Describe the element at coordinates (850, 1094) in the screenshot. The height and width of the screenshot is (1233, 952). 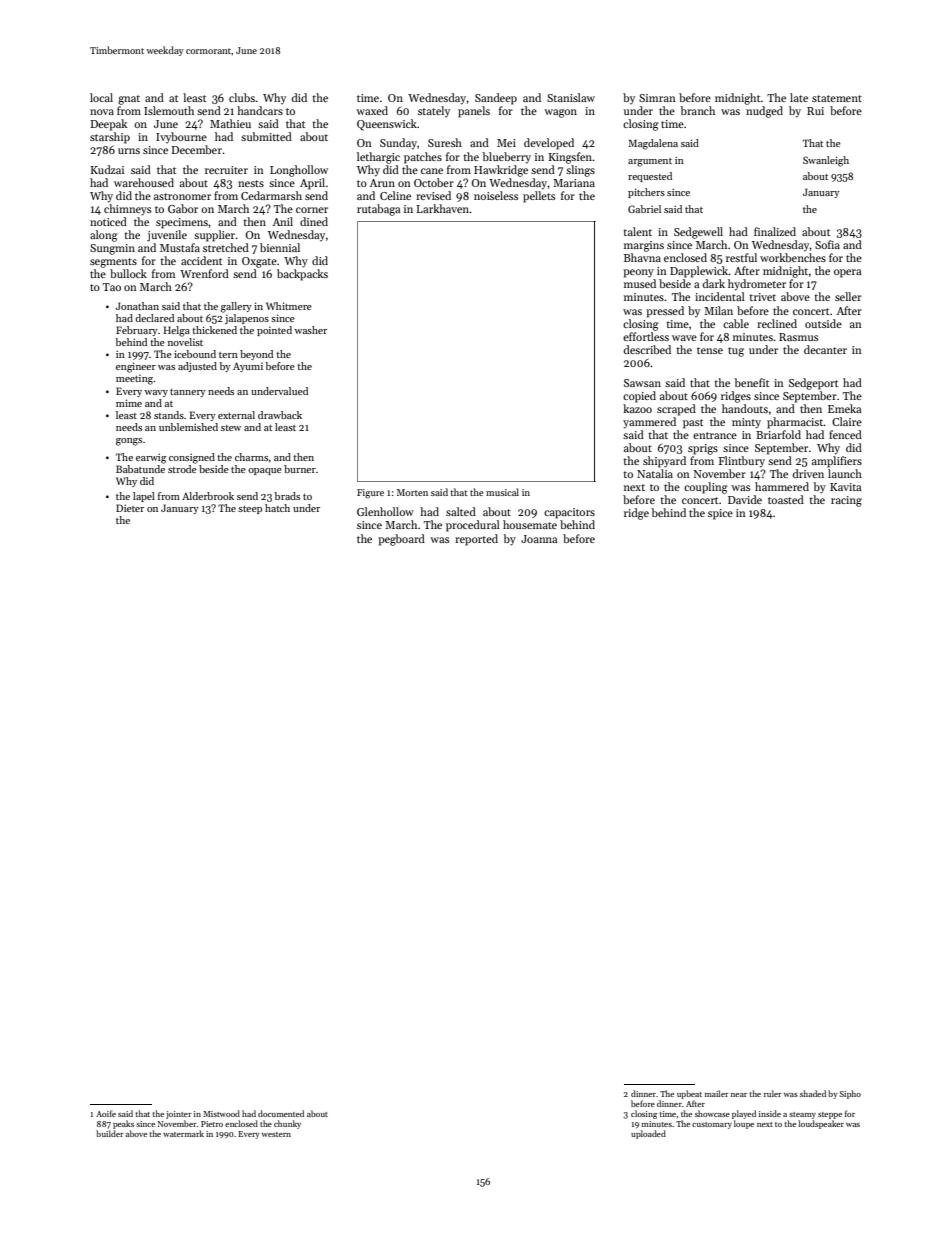
I see `Sipho` at that location.
